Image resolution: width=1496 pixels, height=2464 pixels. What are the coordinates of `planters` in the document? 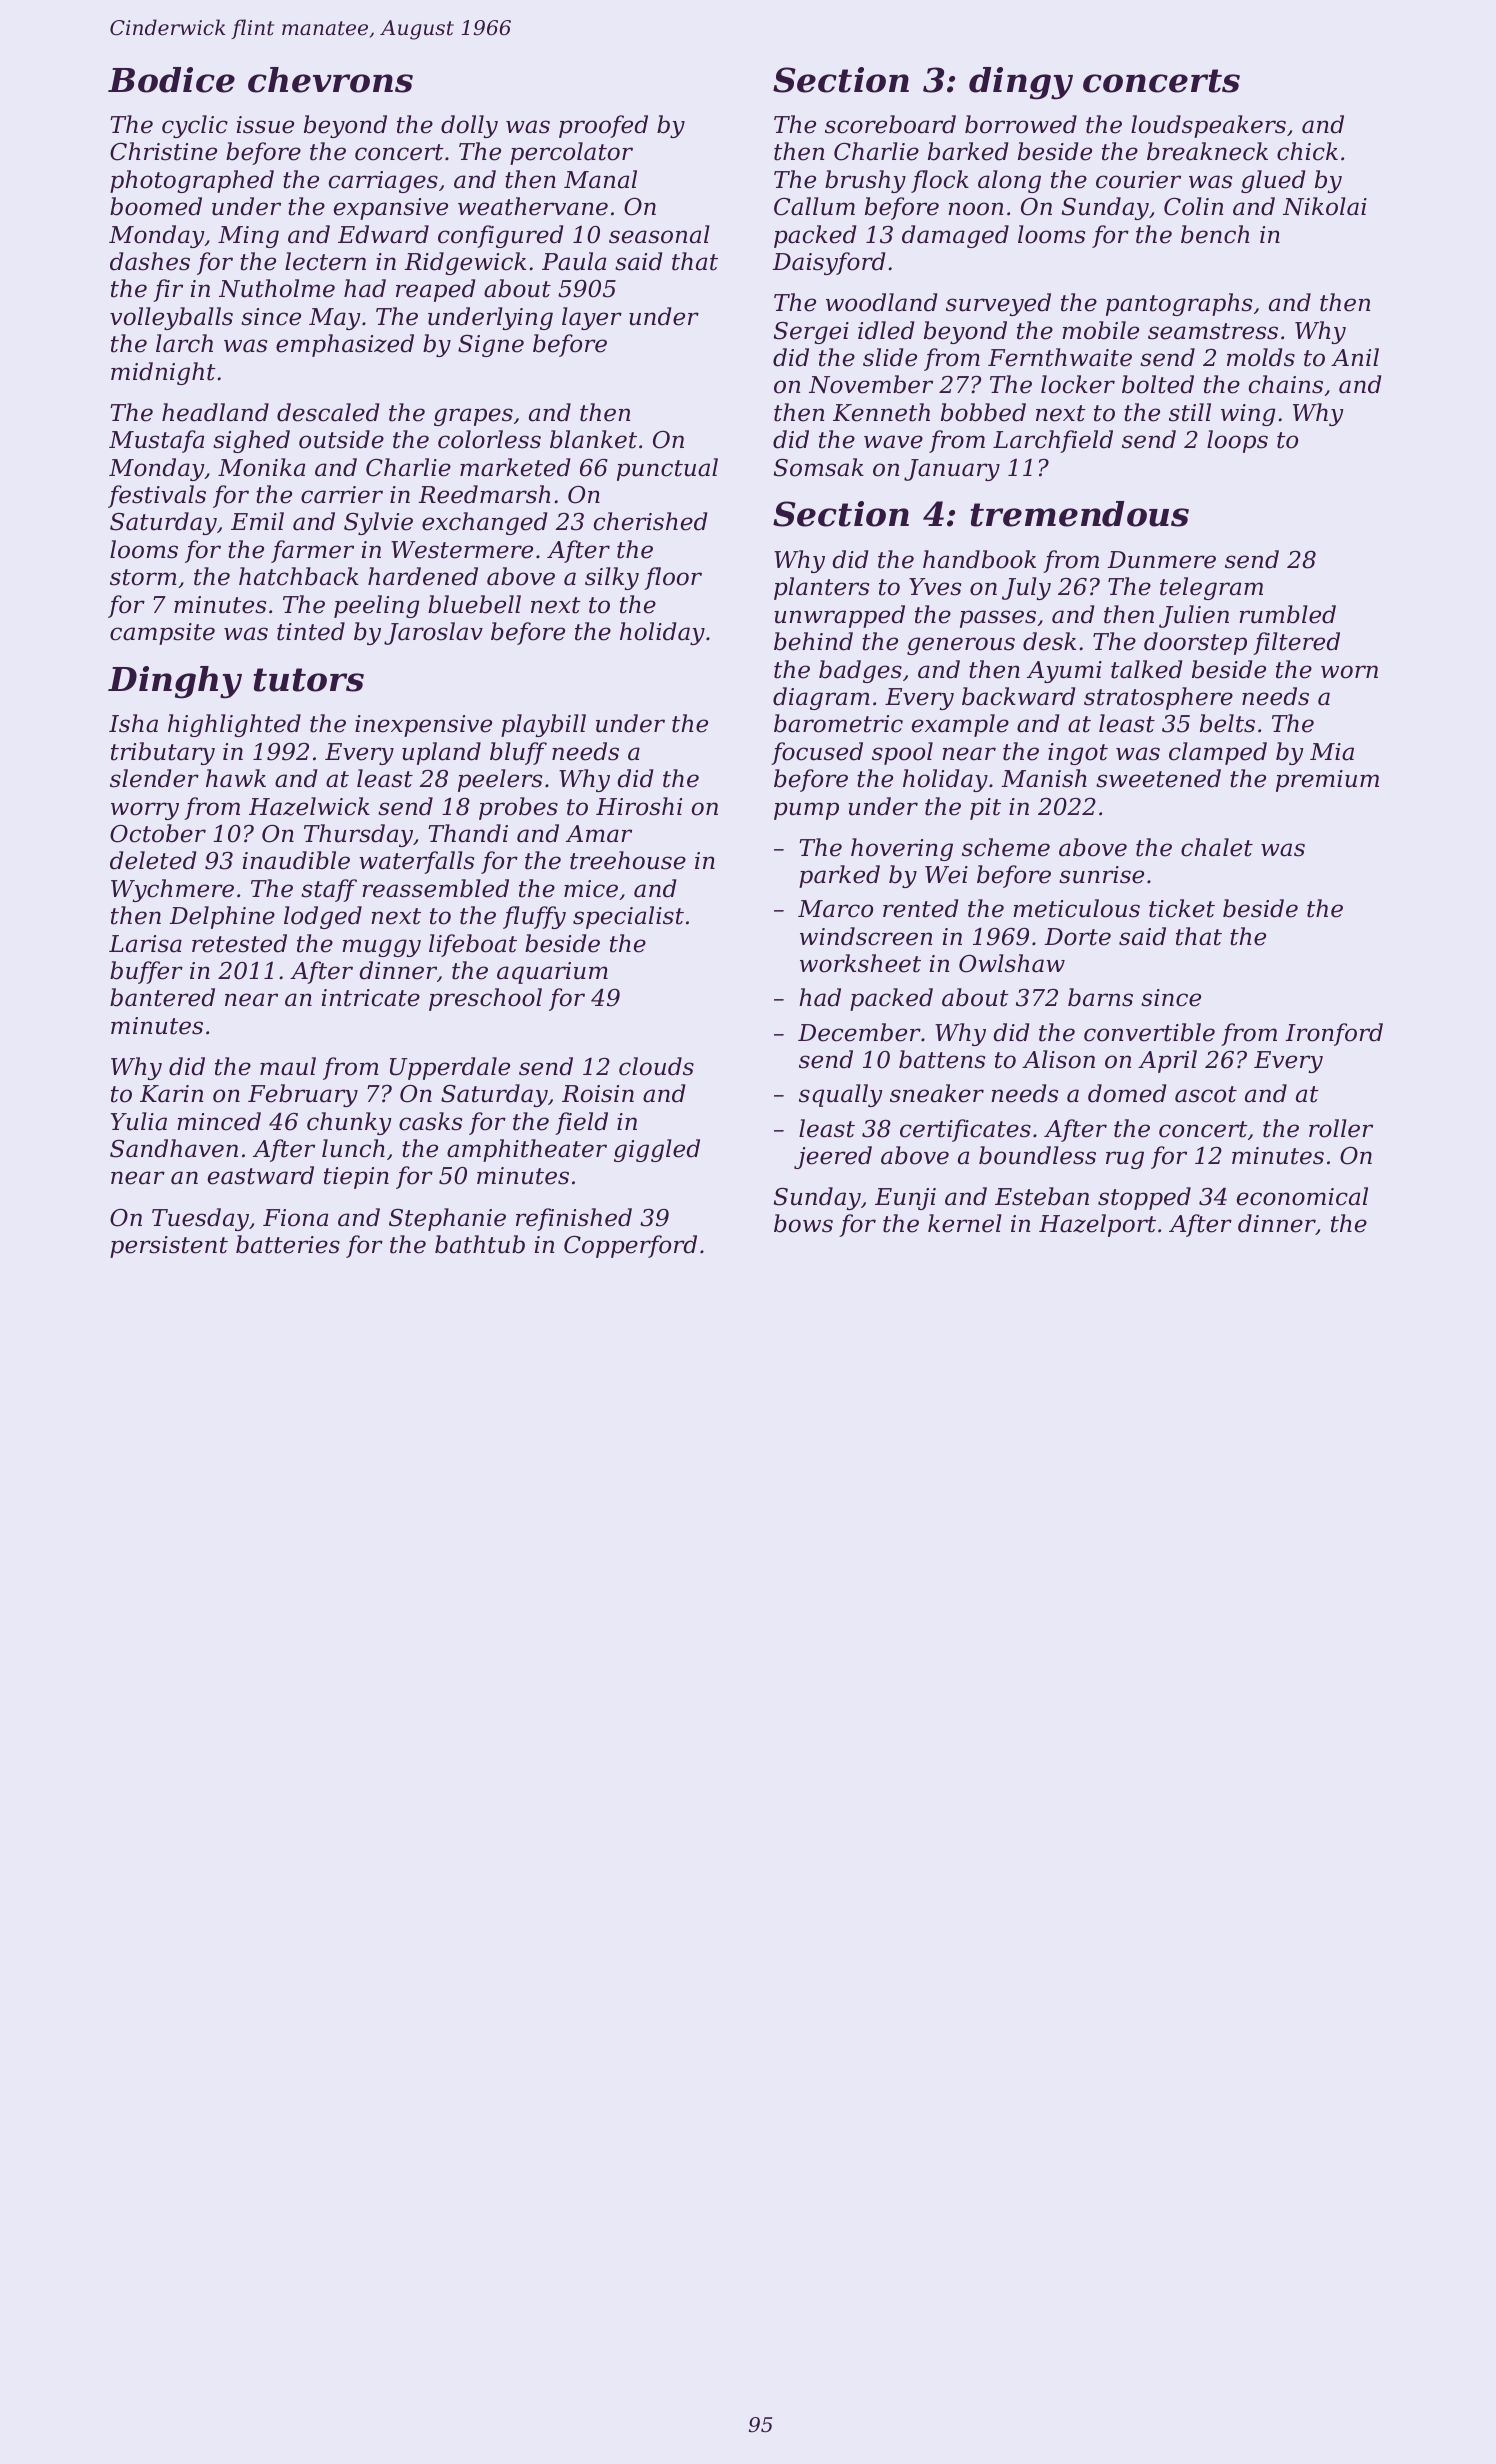 It's located at (821, 588).
